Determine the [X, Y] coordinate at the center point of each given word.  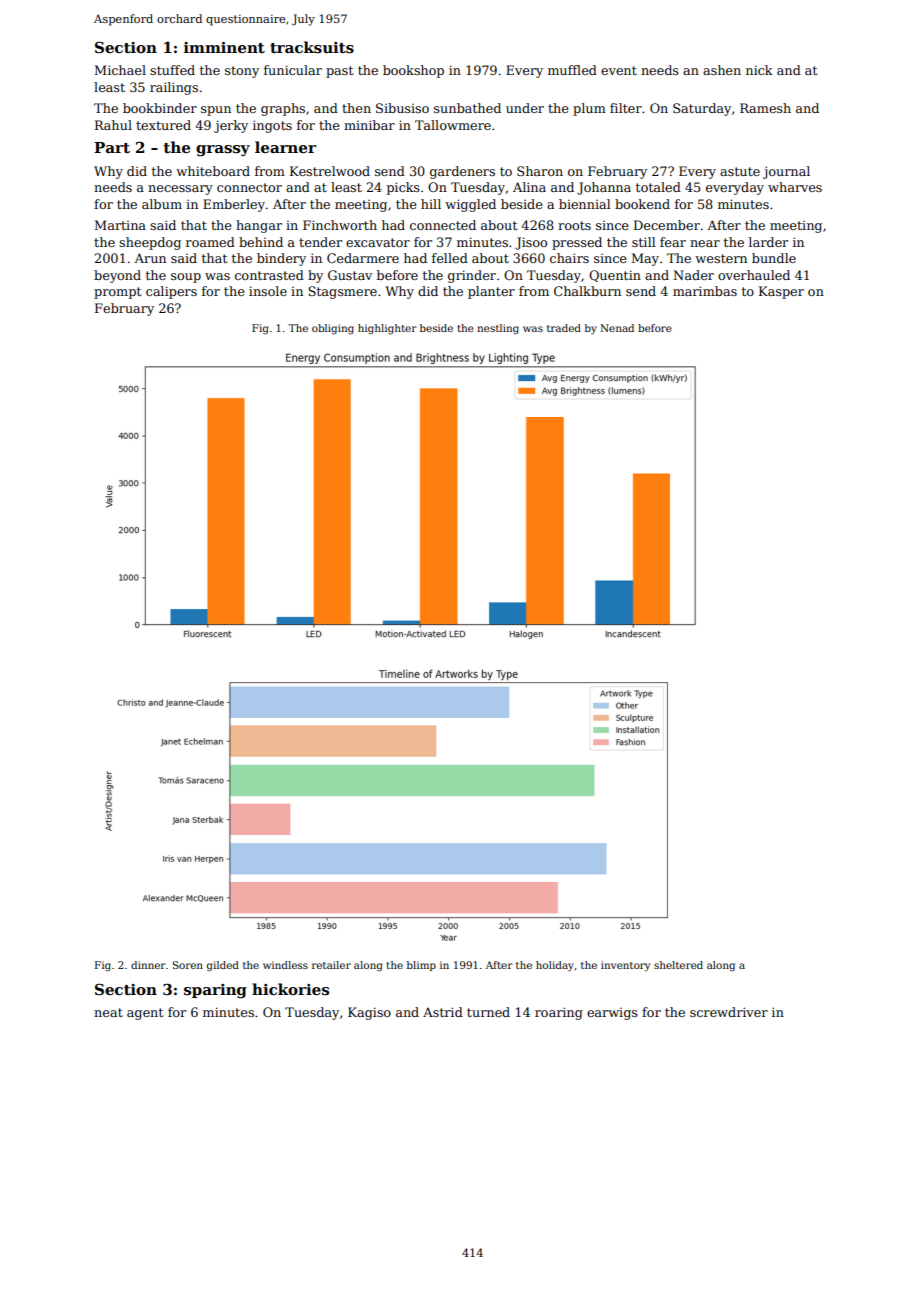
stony [242, 72]
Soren [188, 965]
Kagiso [369, 1013]
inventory [625, 966]
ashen [722, 70]
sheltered [678, 965]
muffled [572, 70]
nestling [498, 329]
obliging [333, 329]
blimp [421, 966]
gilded [223, 966]
